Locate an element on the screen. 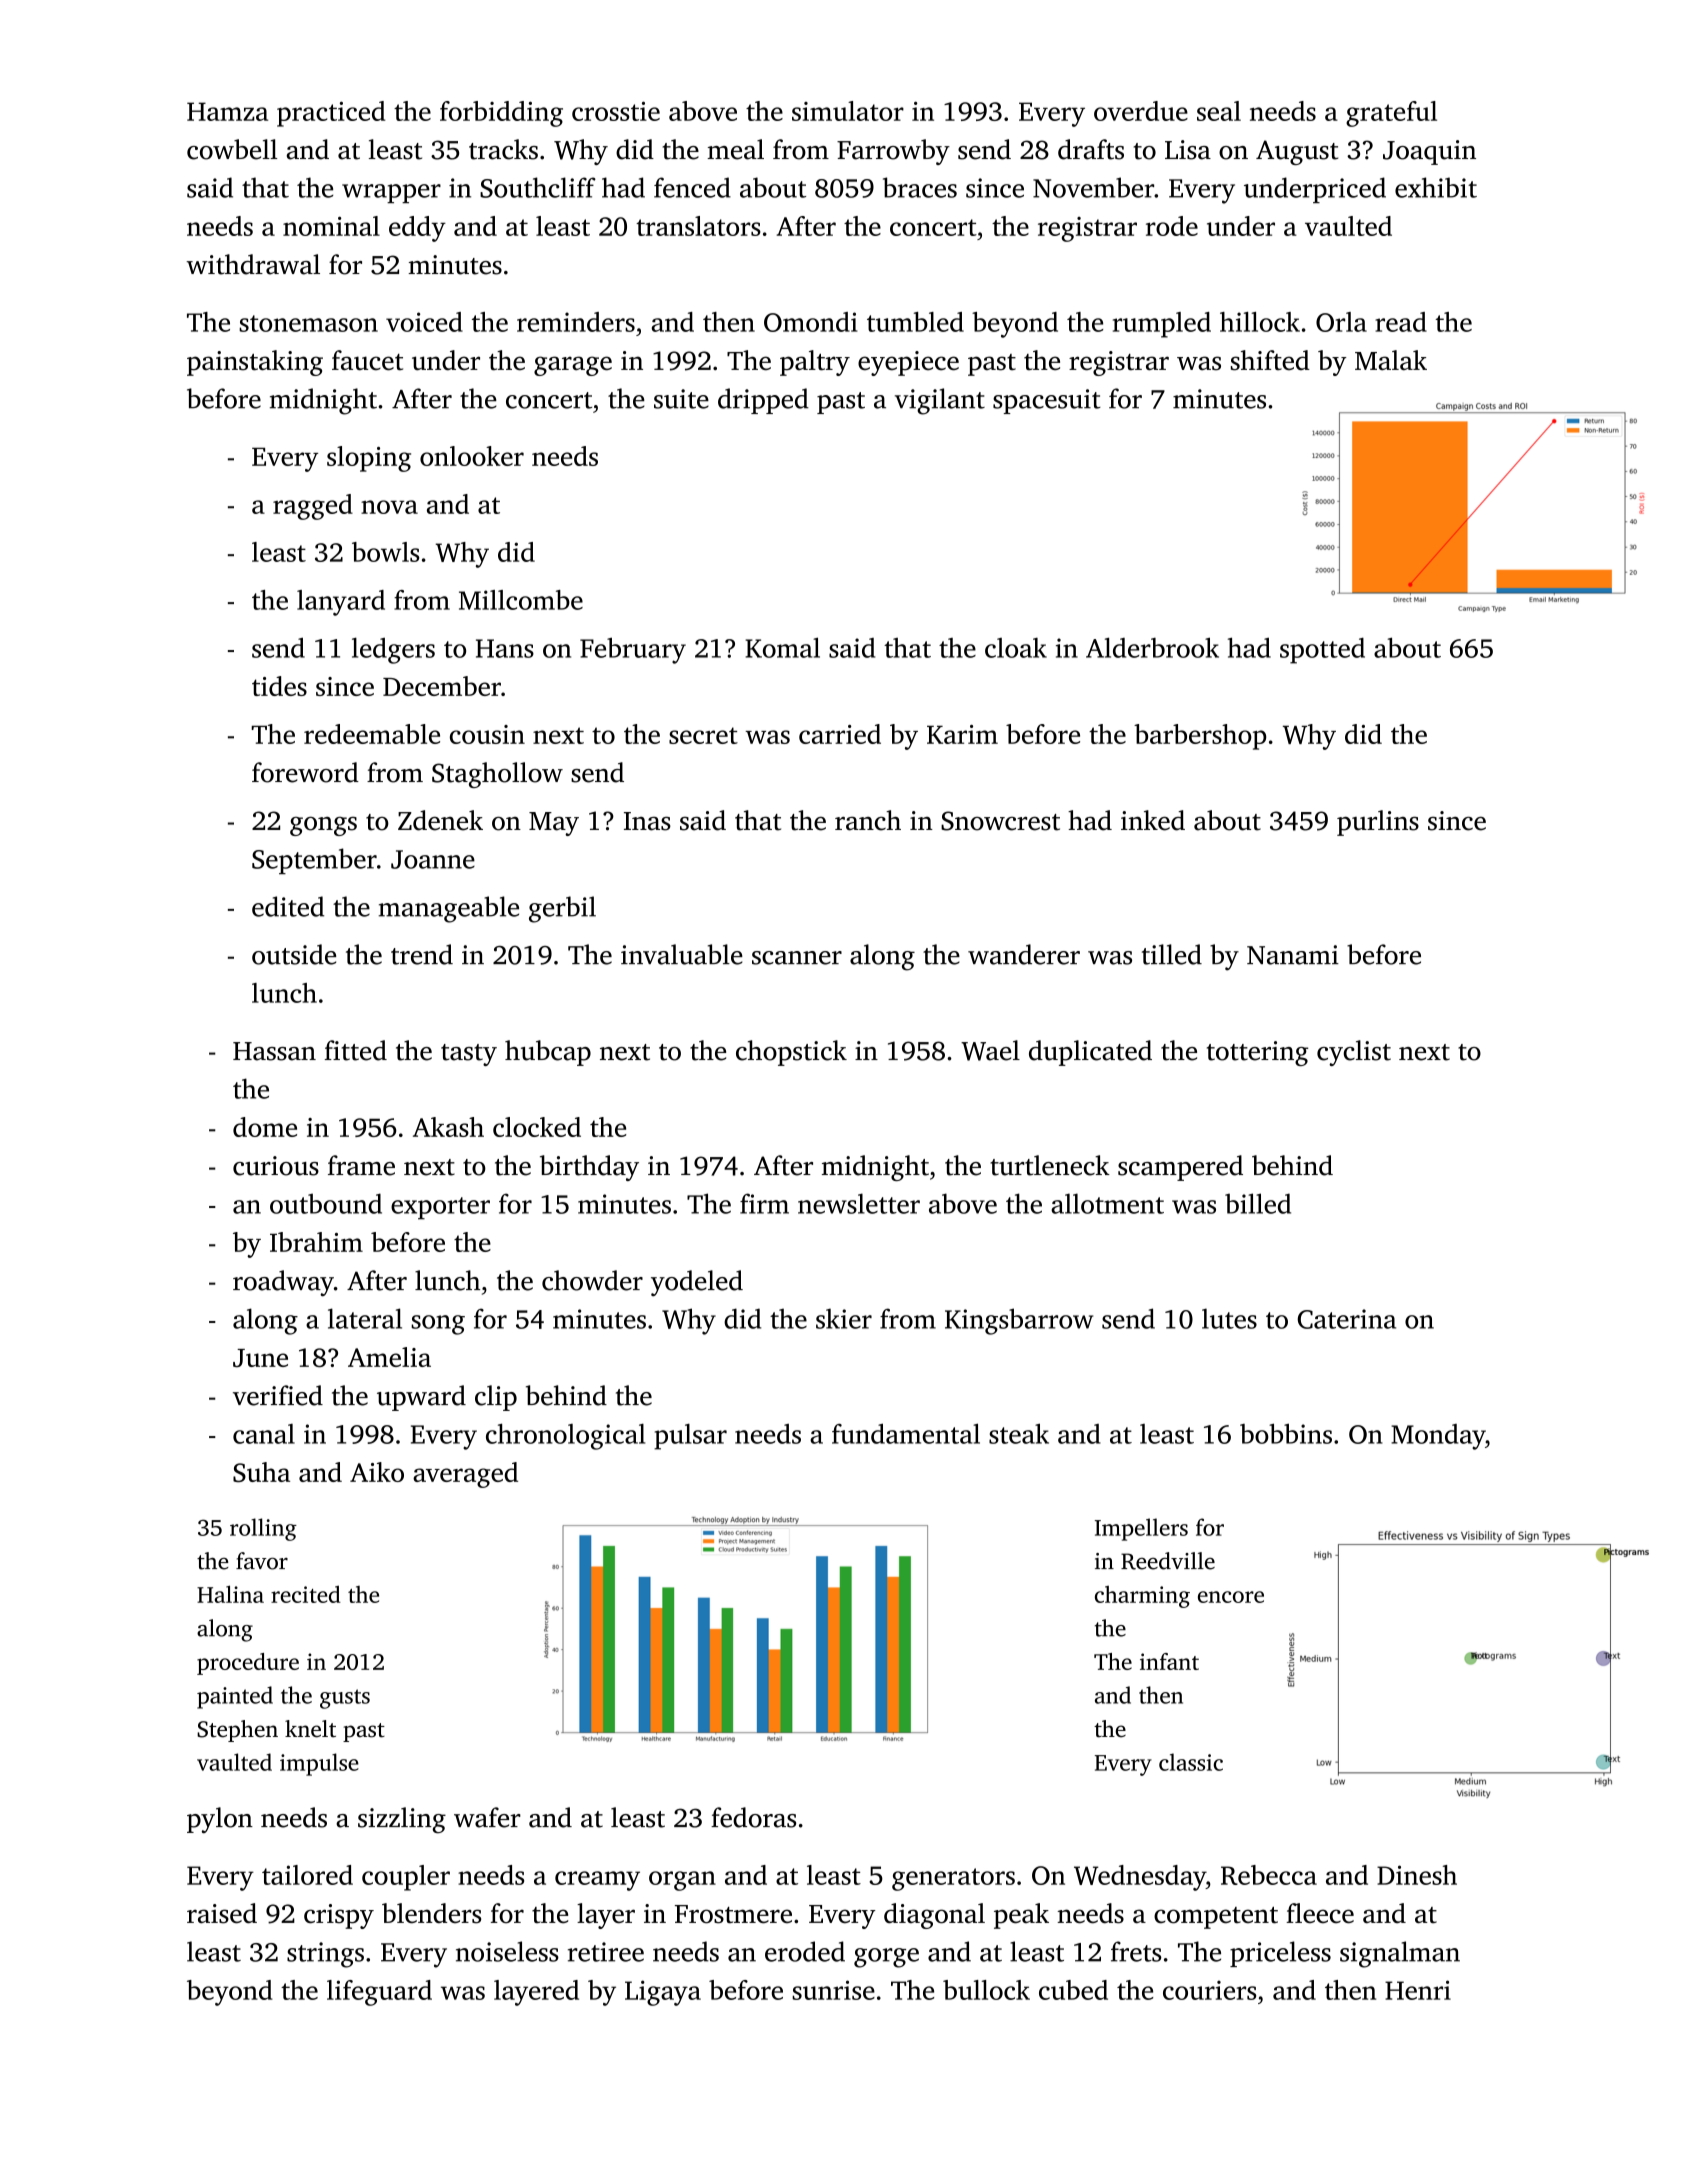 Image resolution: width=1683 pixels, height=2178 pixels. couriers is located at coordinates (1209, 1990).
